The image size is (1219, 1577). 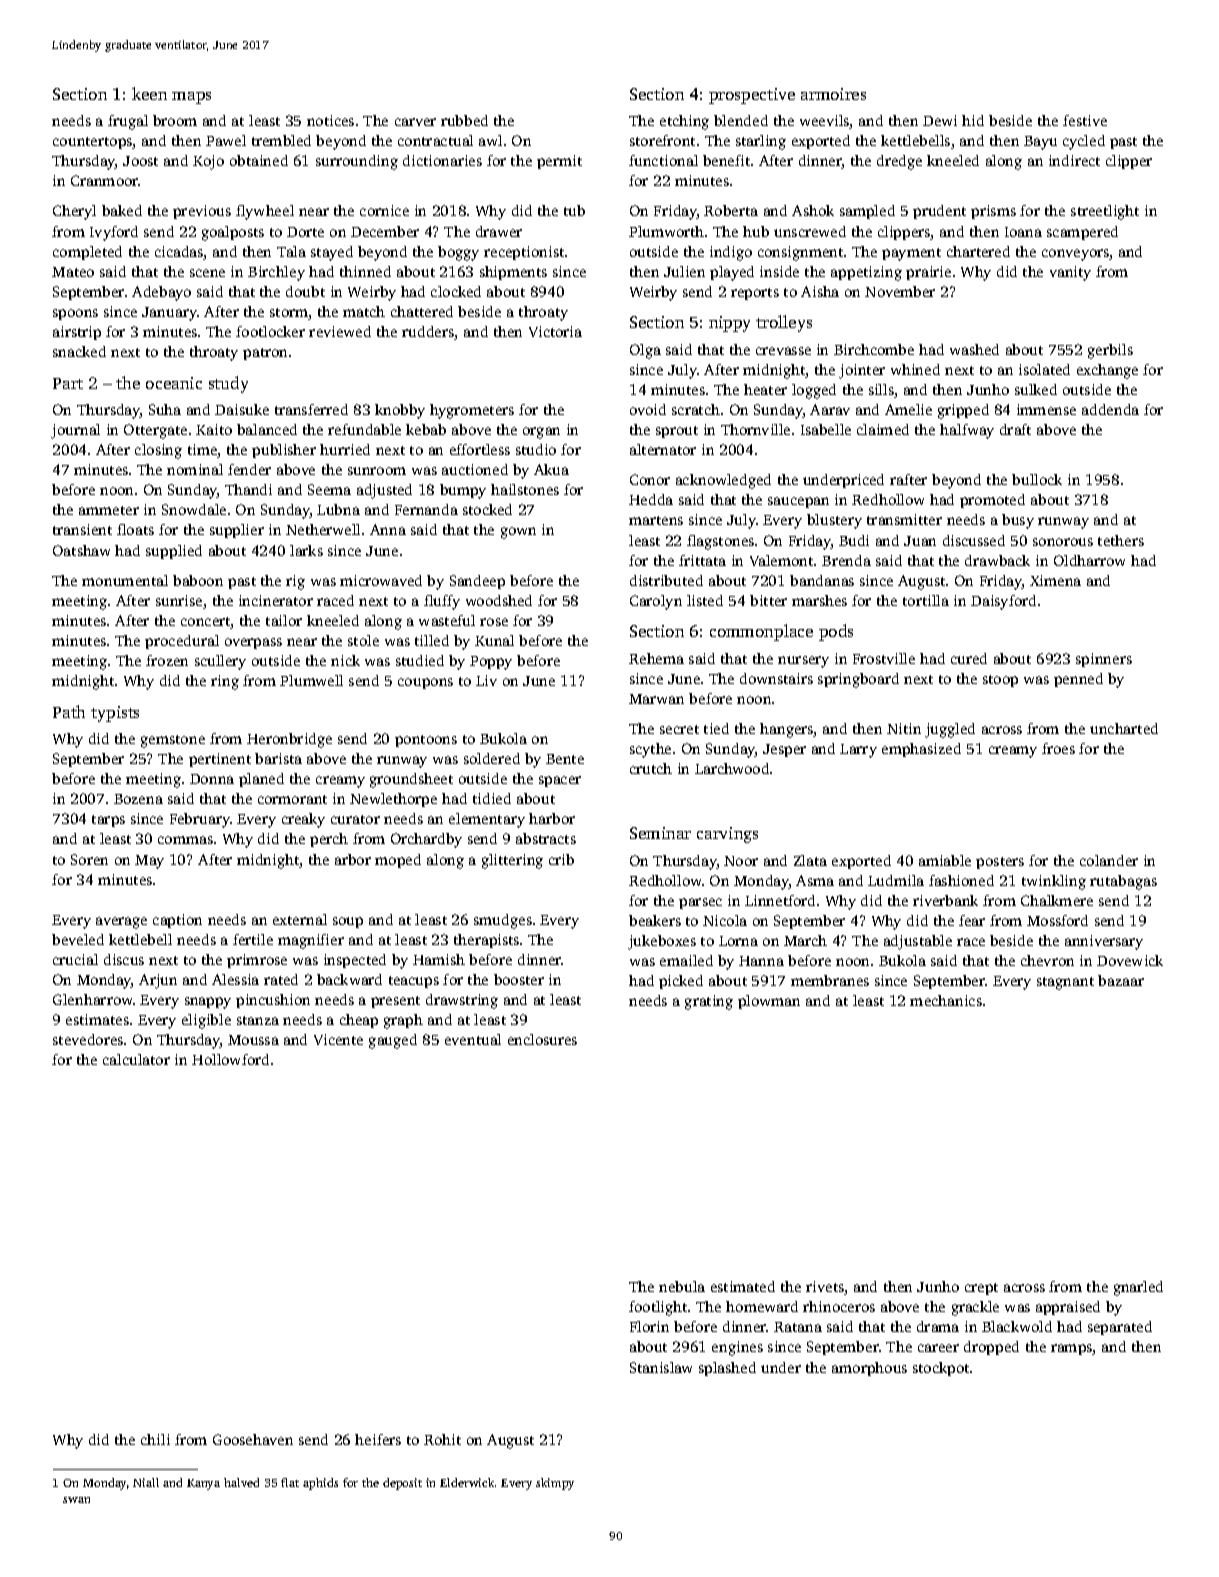 I want to click on Ludmila, so click(x=896, y=880).
